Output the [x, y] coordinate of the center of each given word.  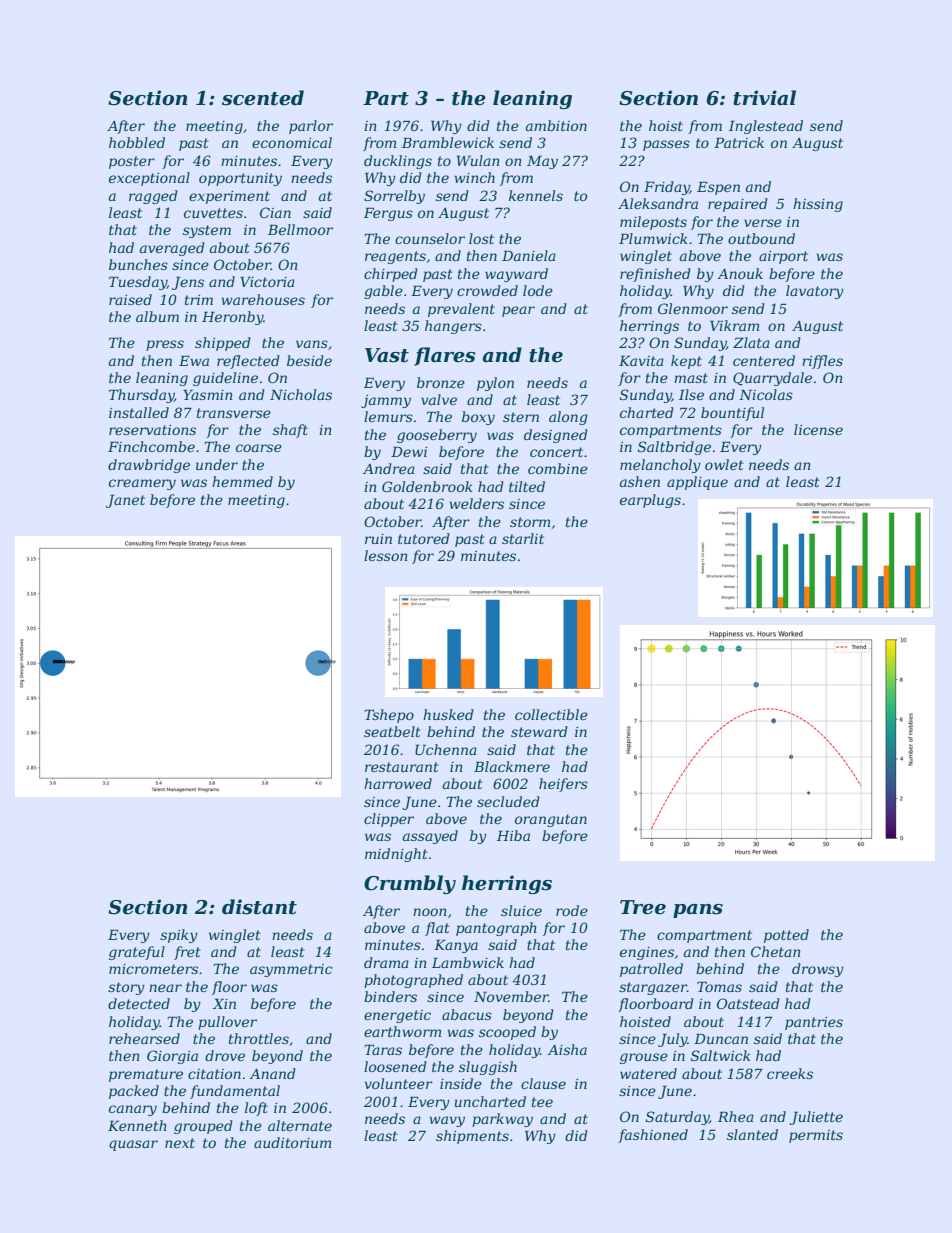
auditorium [292, 1142]
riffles [822, 362]
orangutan [551, 820]
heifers [563, 785]
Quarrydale [772, 379]
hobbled [137, 142]
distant [259, 907]
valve [439, 399]
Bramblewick [448, 142]
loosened [395, 1066]
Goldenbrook [427, 486]
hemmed [242, 481]
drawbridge [149, 466]
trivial [764, 98]
